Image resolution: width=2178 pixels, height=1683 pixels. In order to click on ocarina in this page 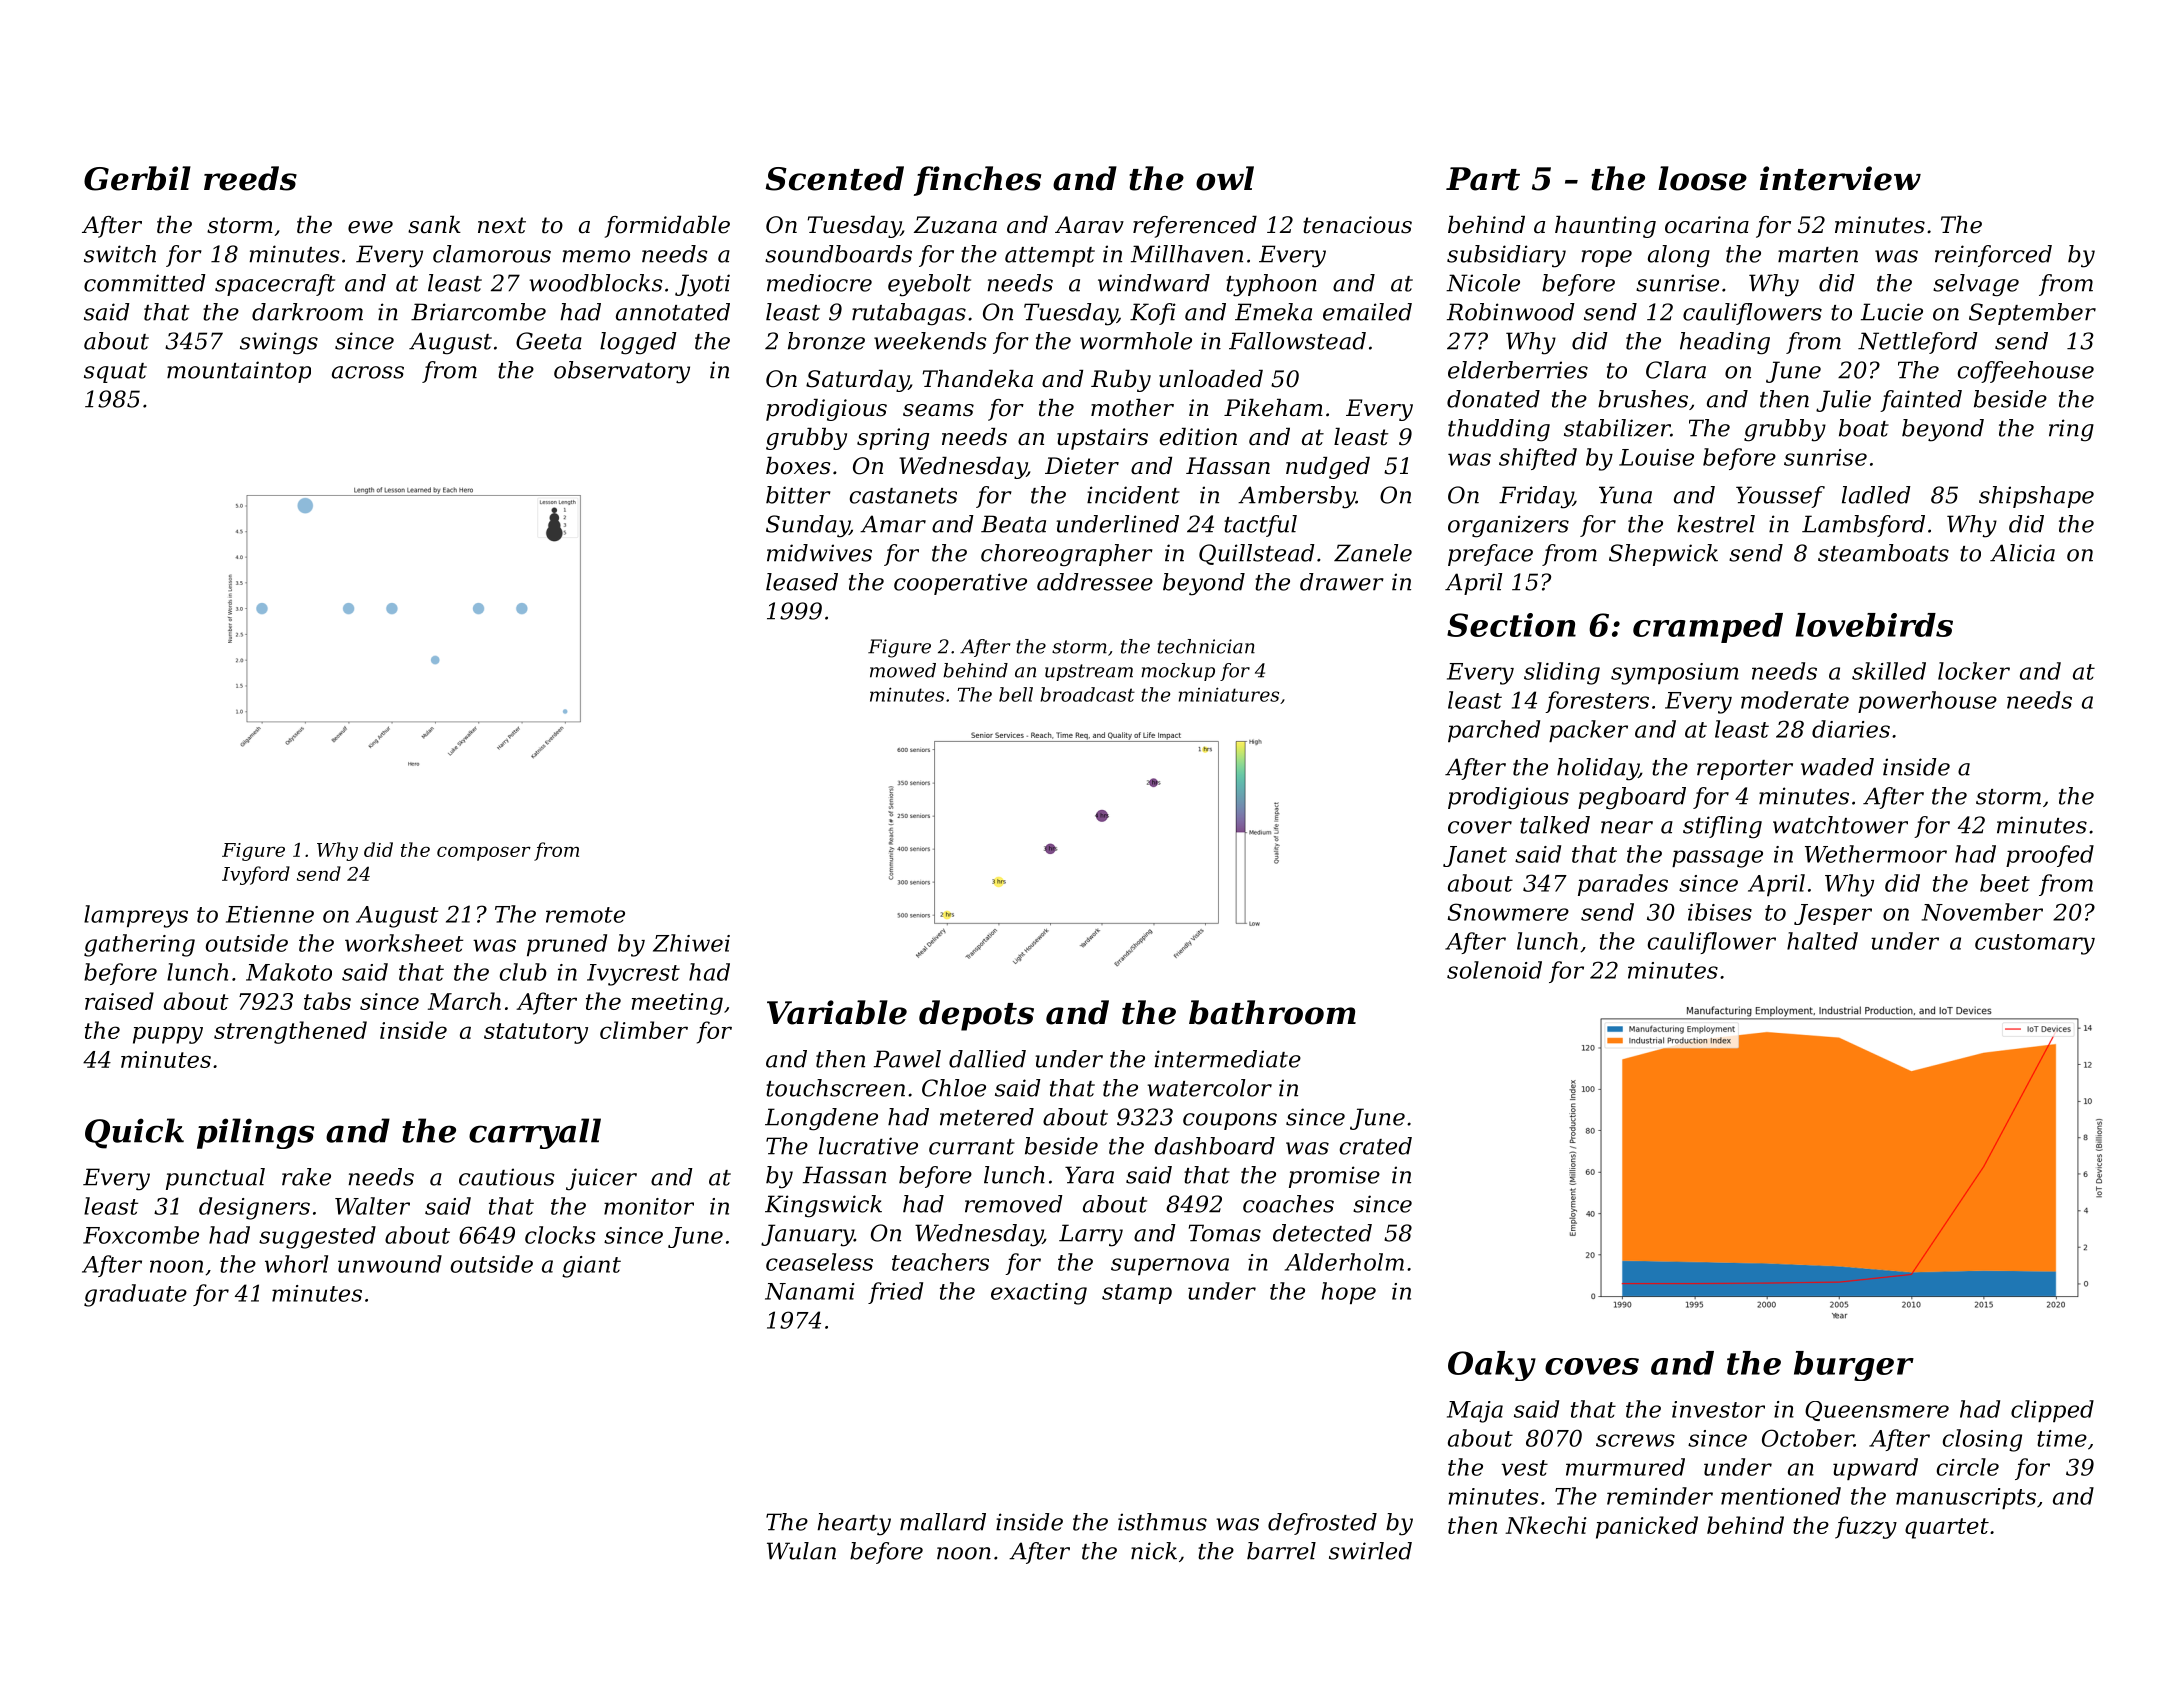, I will do `click(1707, 225)`.
